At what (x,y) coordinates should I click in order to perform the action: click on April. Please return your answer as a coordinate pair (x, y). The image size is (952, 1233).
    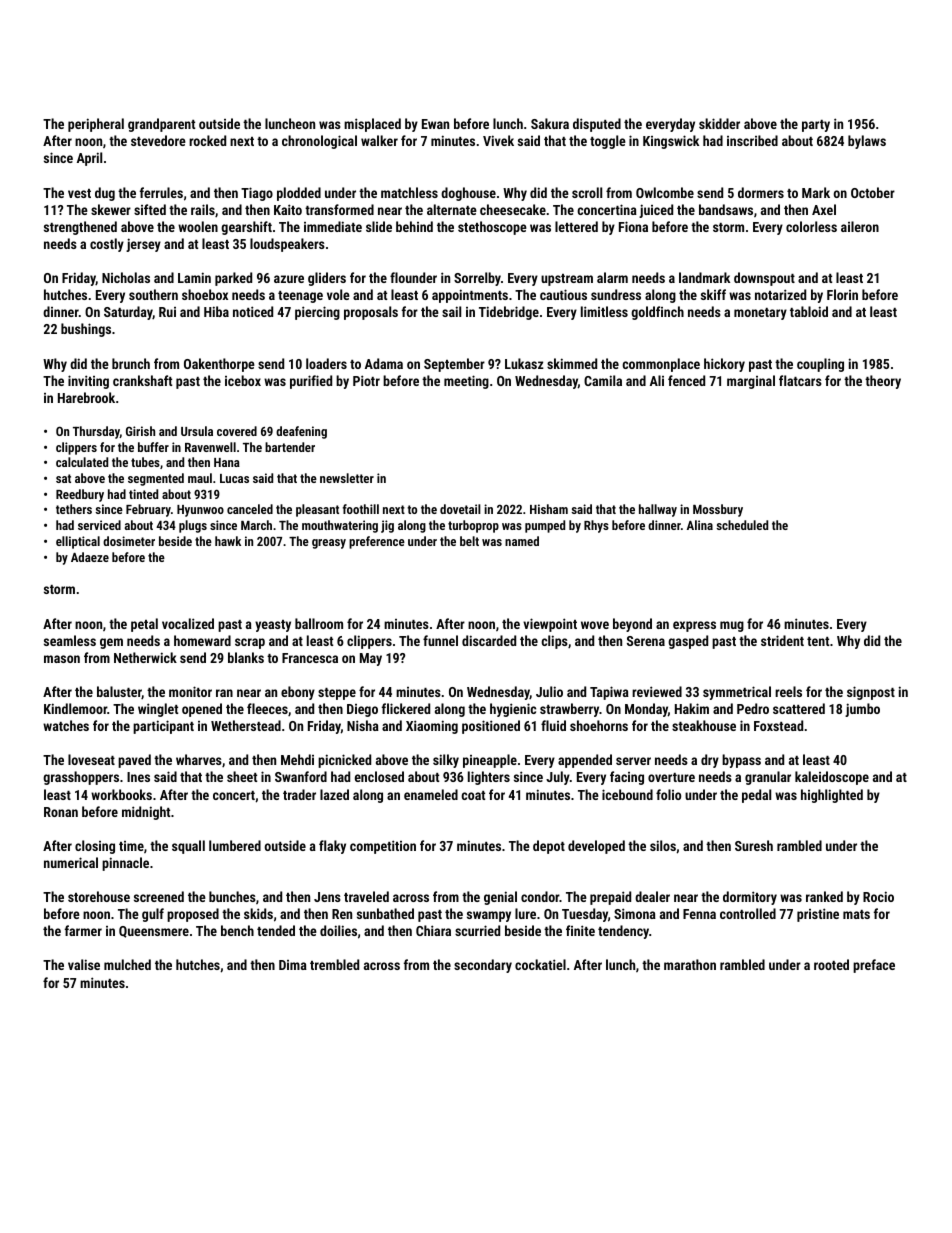
    Looking at the image, I should click on (89, 159).
